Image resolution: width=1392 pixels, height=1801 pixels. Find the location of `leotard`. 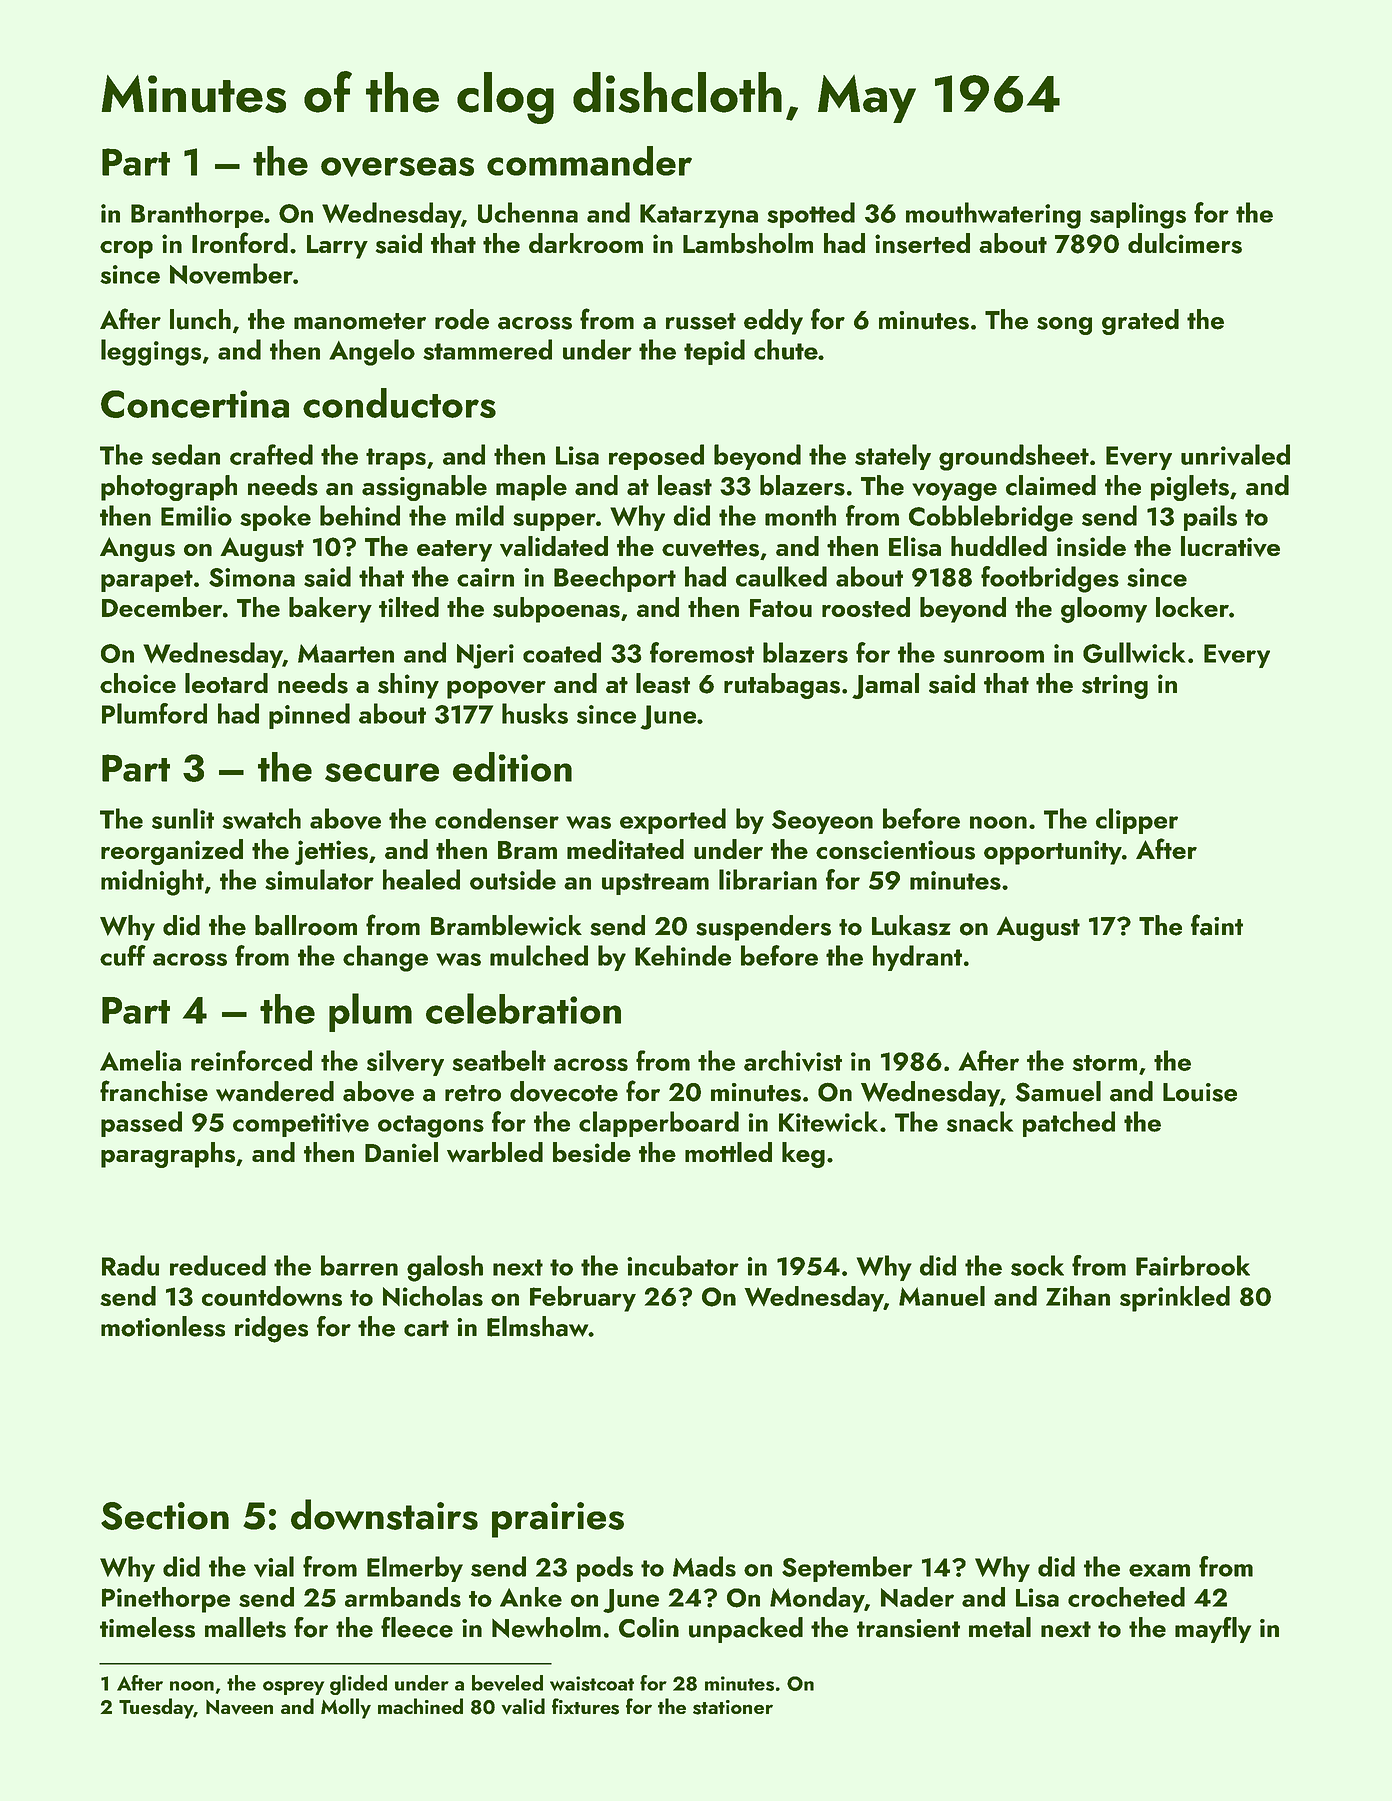

leotard is located at coordinates (226, 683).
